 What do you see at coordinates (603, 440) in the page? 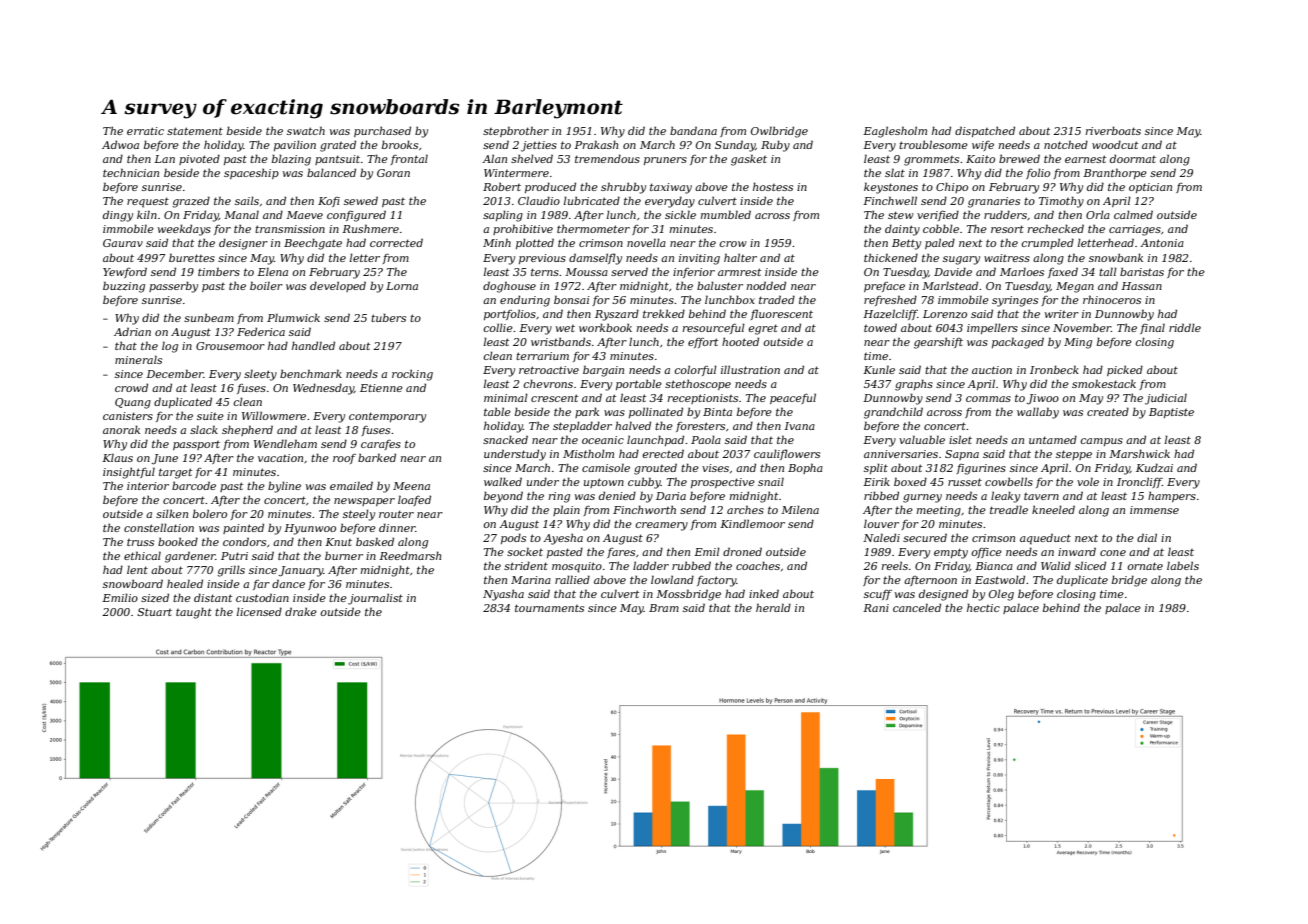
I see `oceanic` at bounding box center [603, 440].
